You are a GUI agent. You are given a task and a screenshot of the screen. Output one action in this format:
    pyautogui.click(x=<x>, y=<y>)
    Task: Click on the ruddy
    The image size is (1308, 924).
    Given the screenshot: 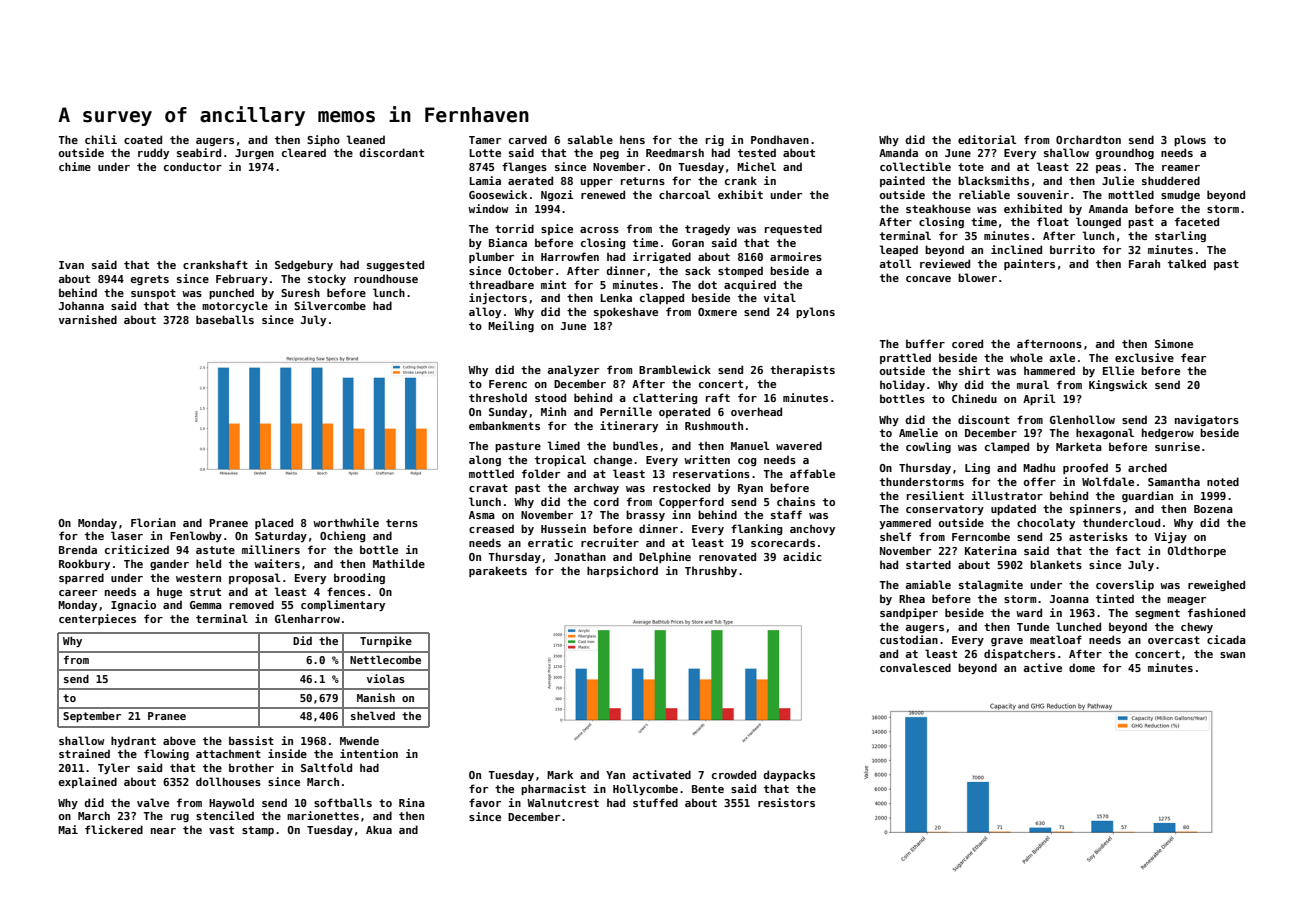 What is the action you would take?
    pyautogui.click(x=153, y=153)
